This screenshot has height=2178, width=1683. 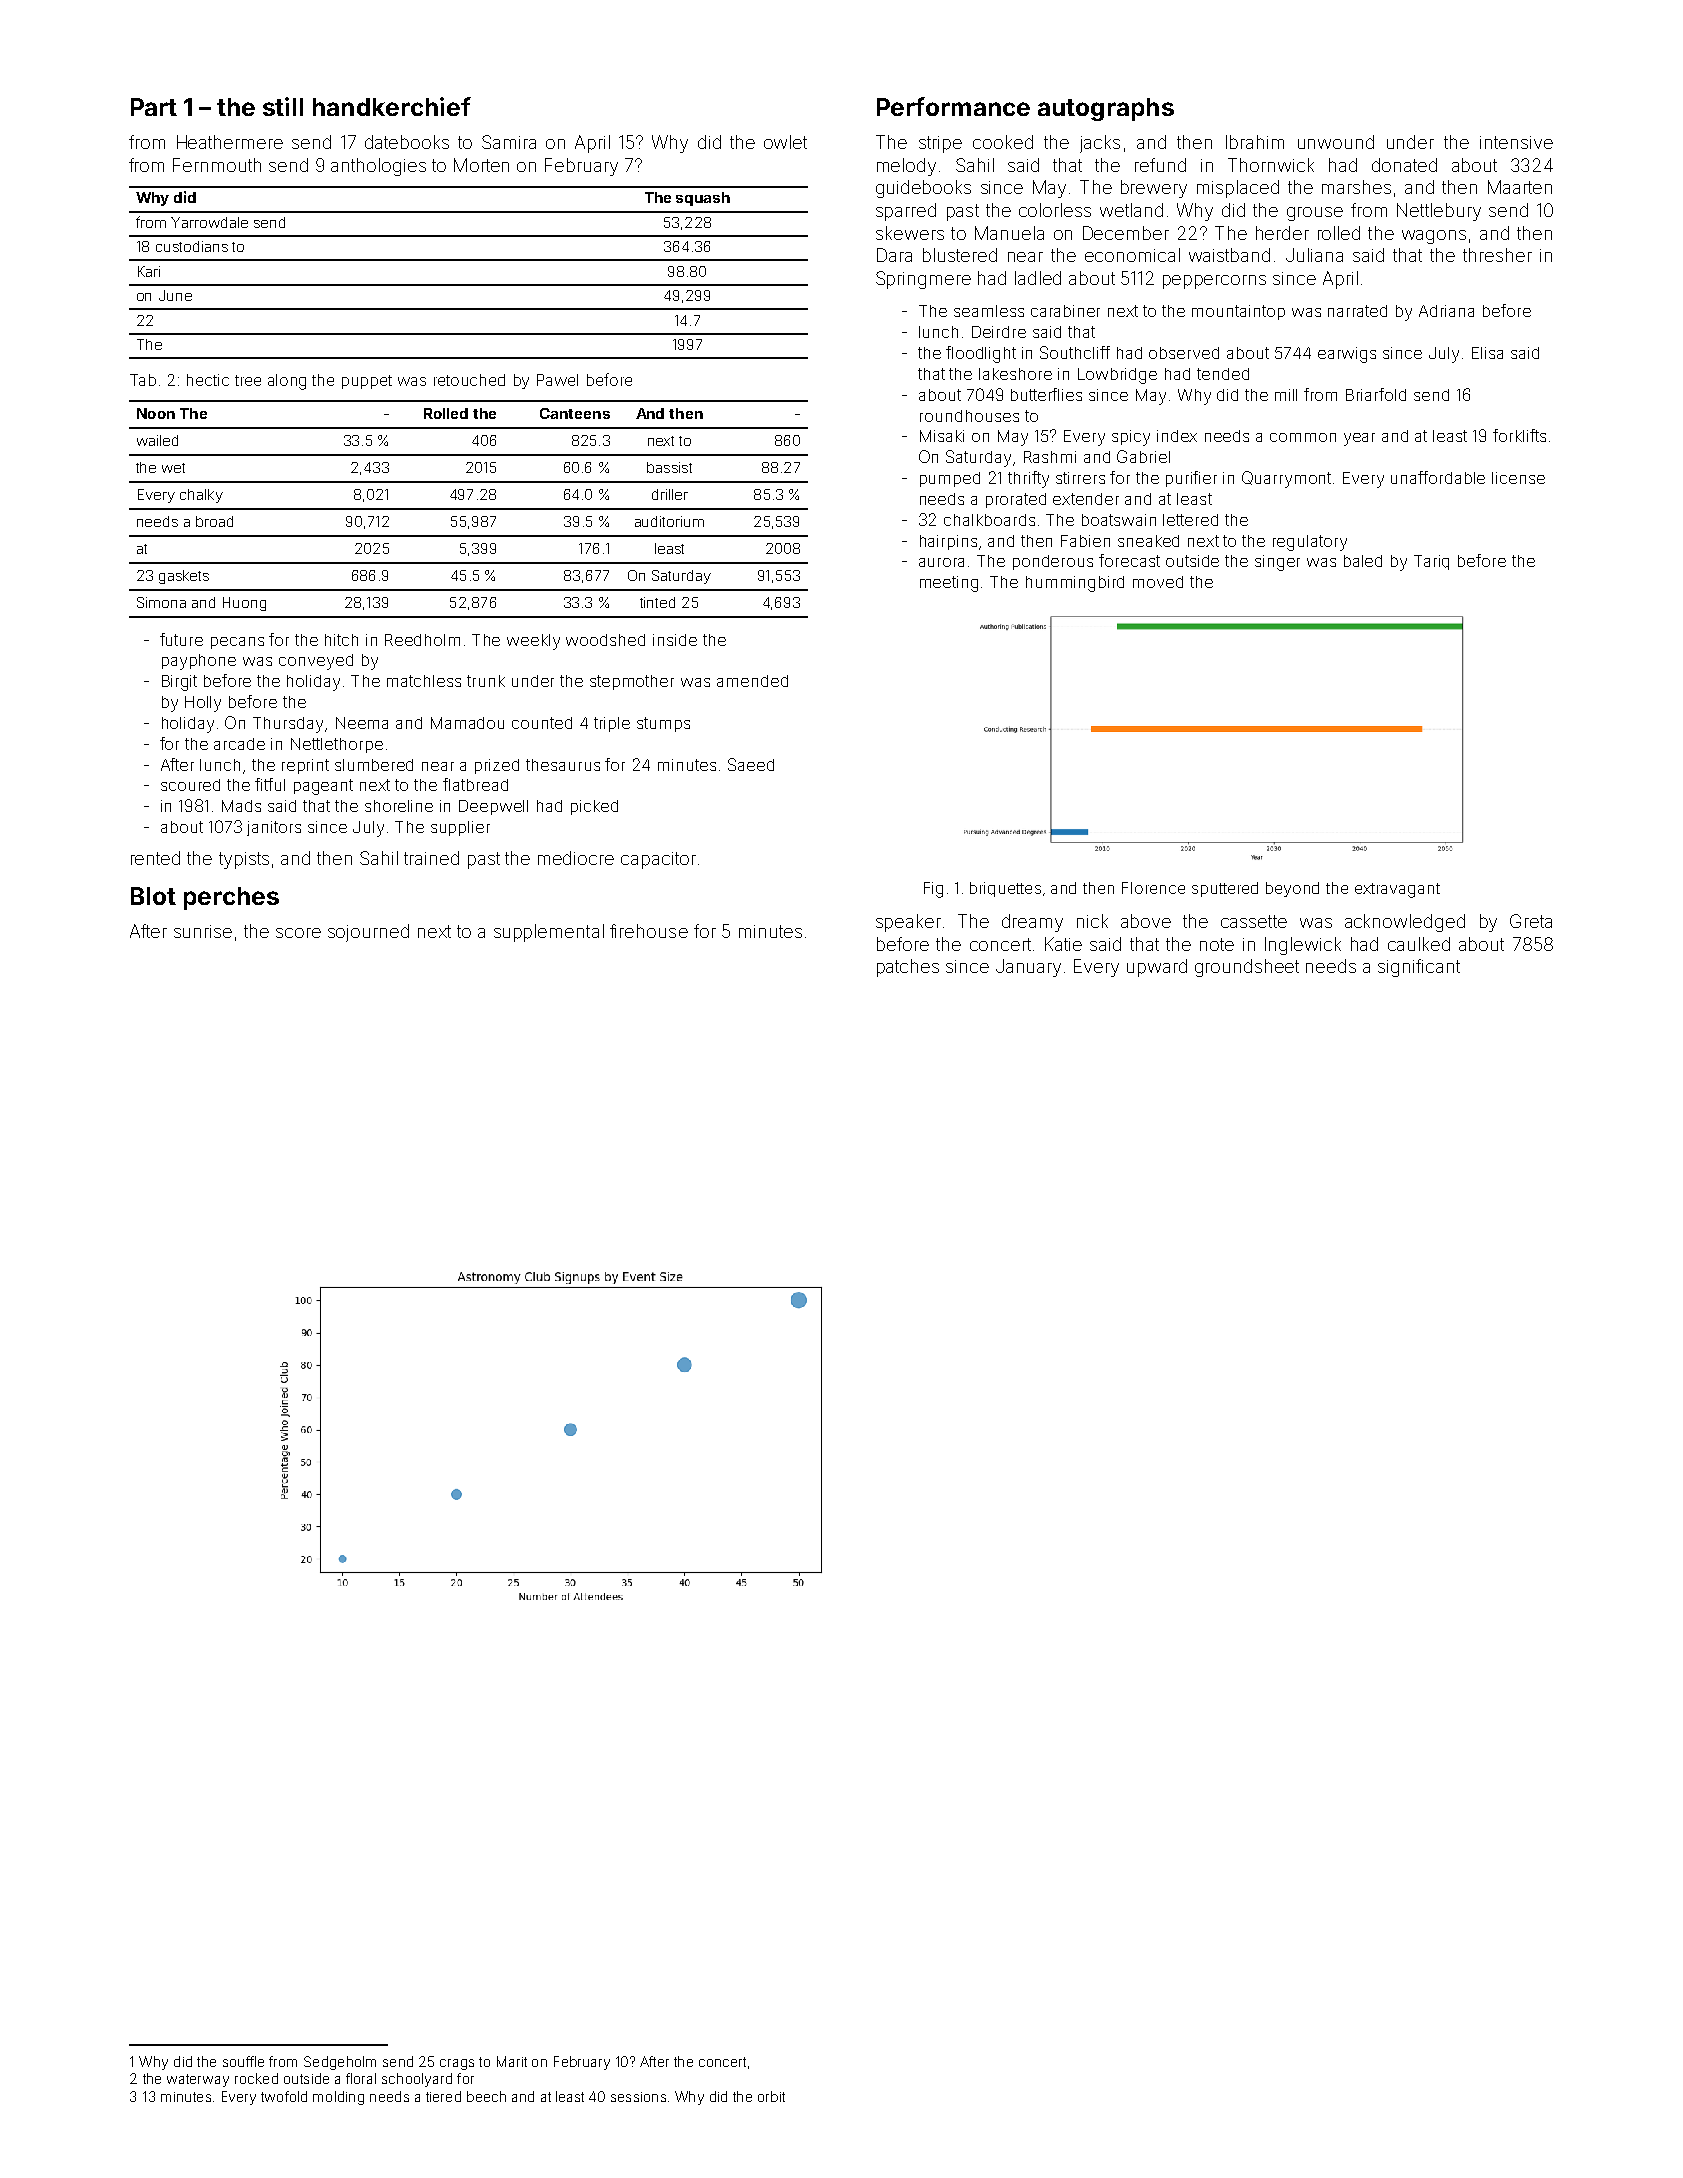 What do you see at coordinates (1419, 968) in the screenshot?
I see `significant` at bounding box center [1419, 968].
